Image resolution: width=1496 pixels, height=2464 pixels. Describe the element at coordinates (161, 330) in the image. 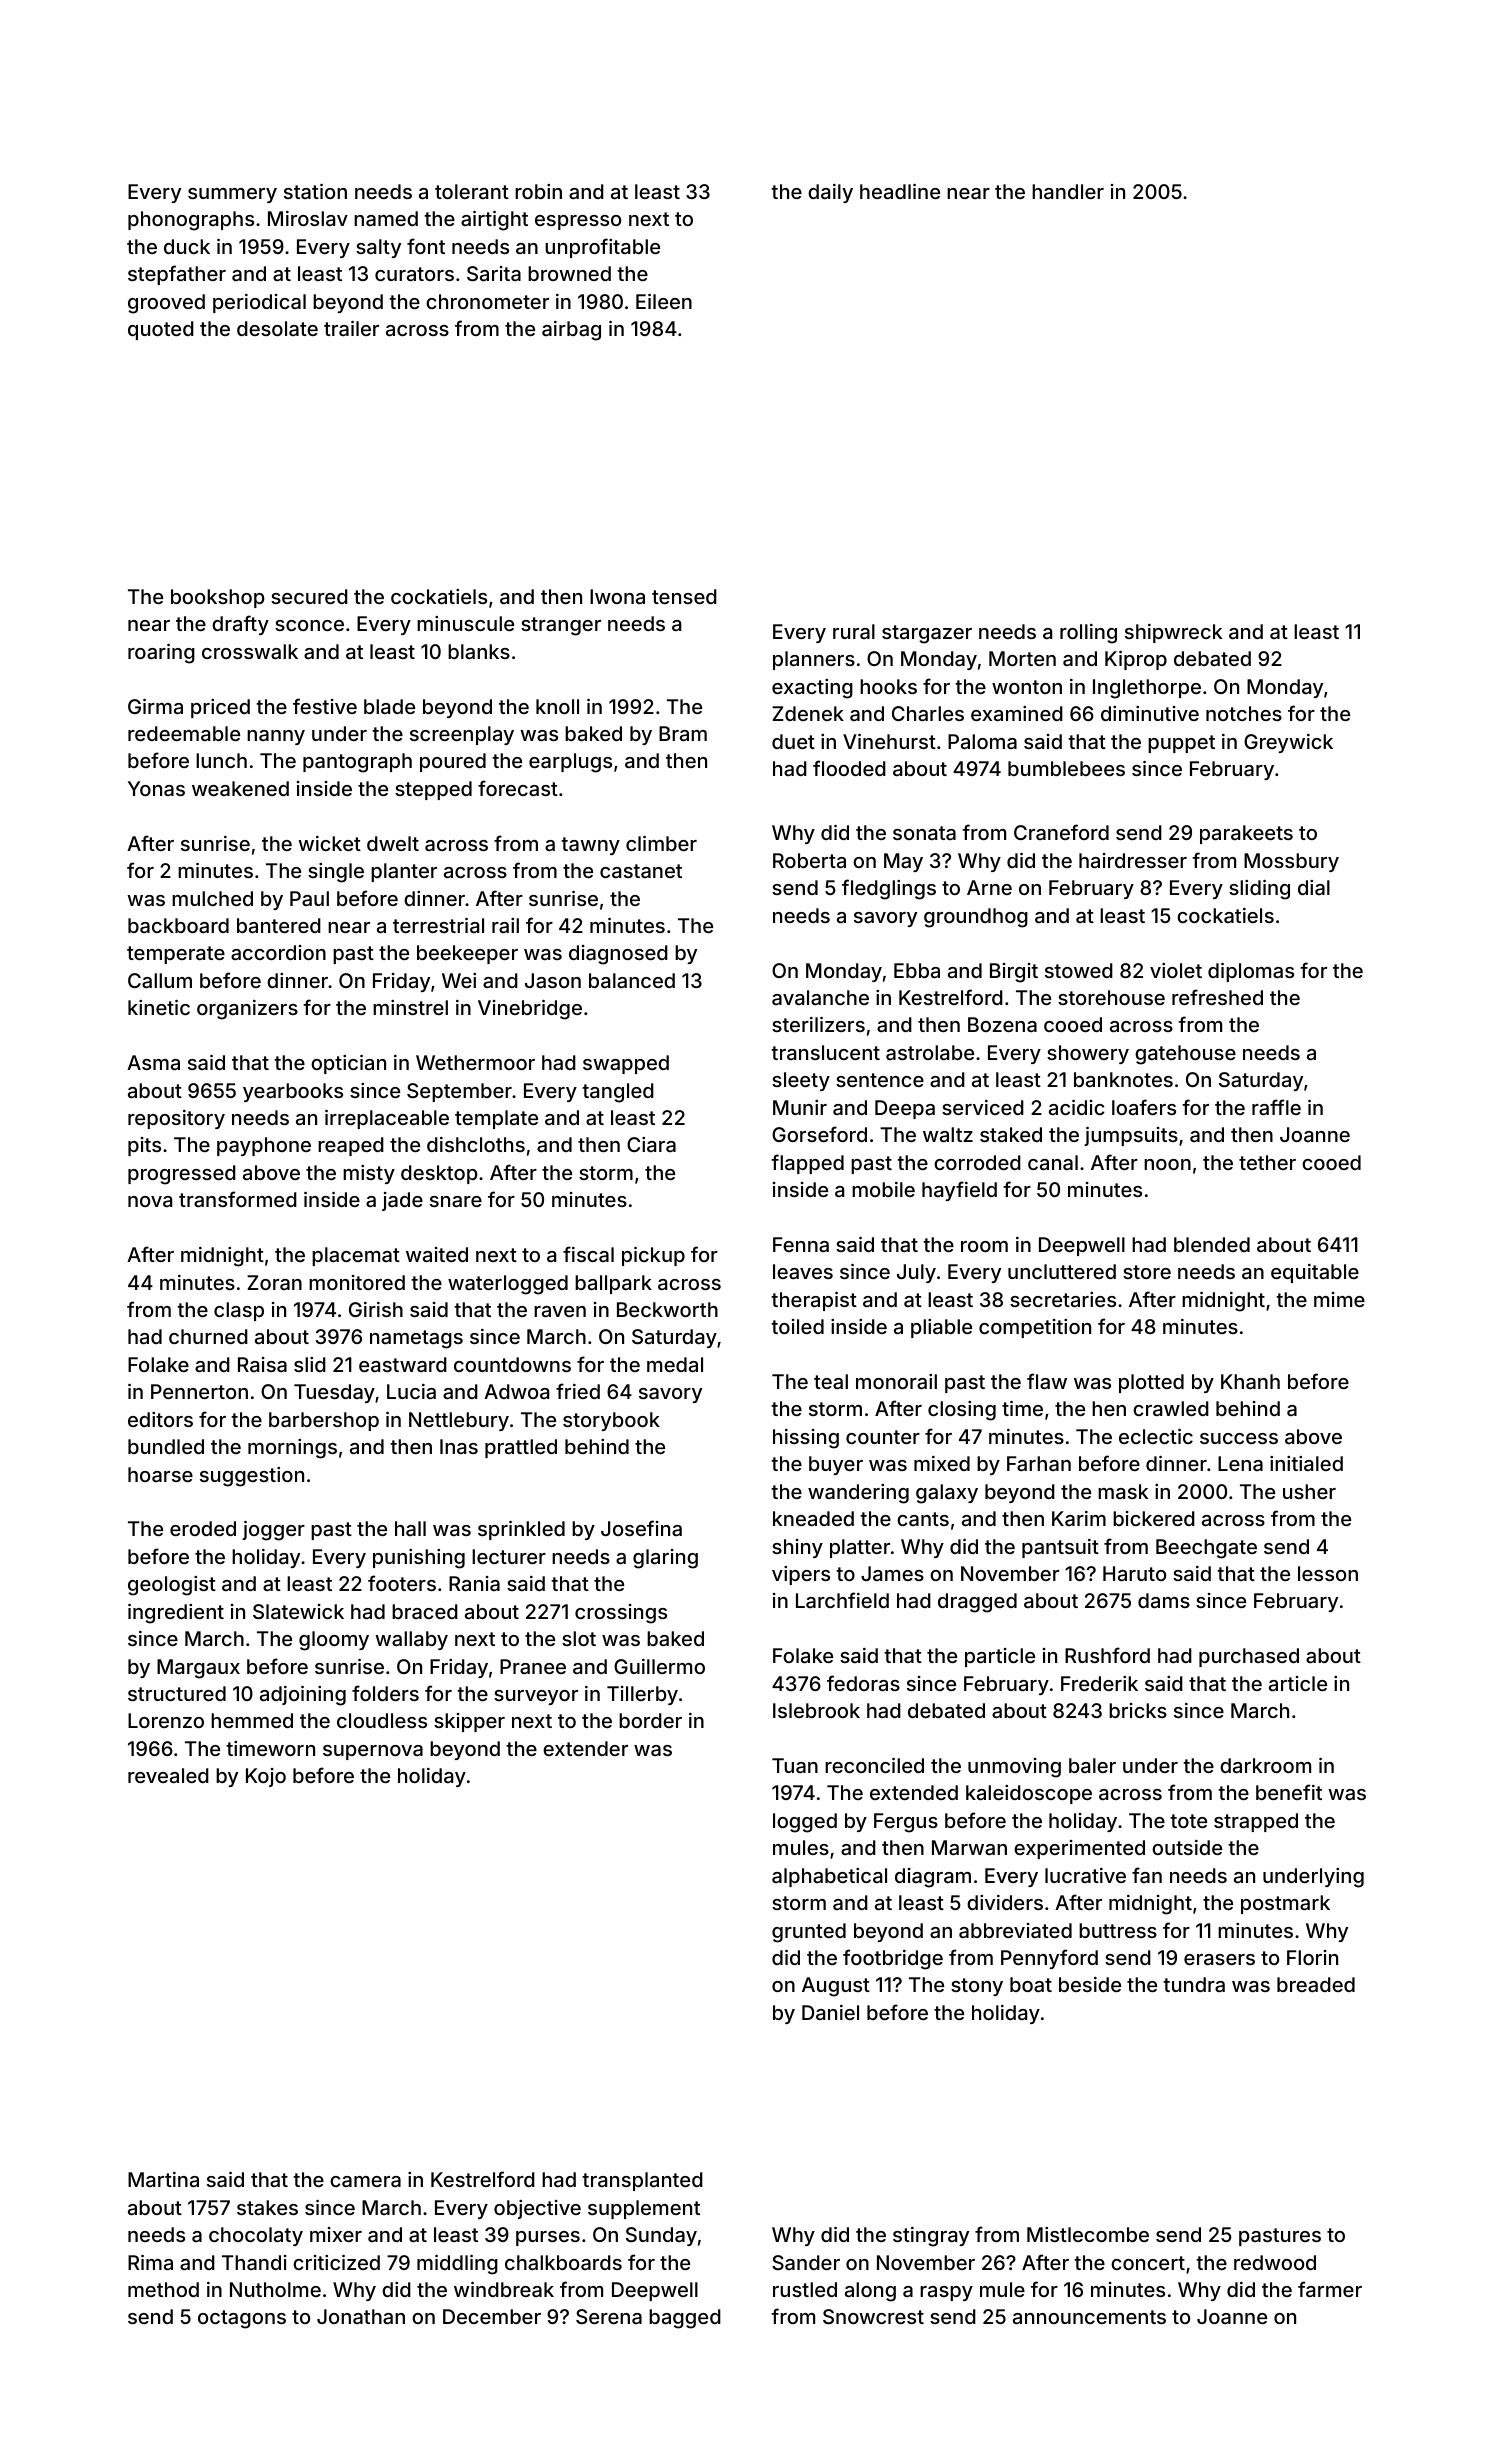

I see `quoted` at that location.
